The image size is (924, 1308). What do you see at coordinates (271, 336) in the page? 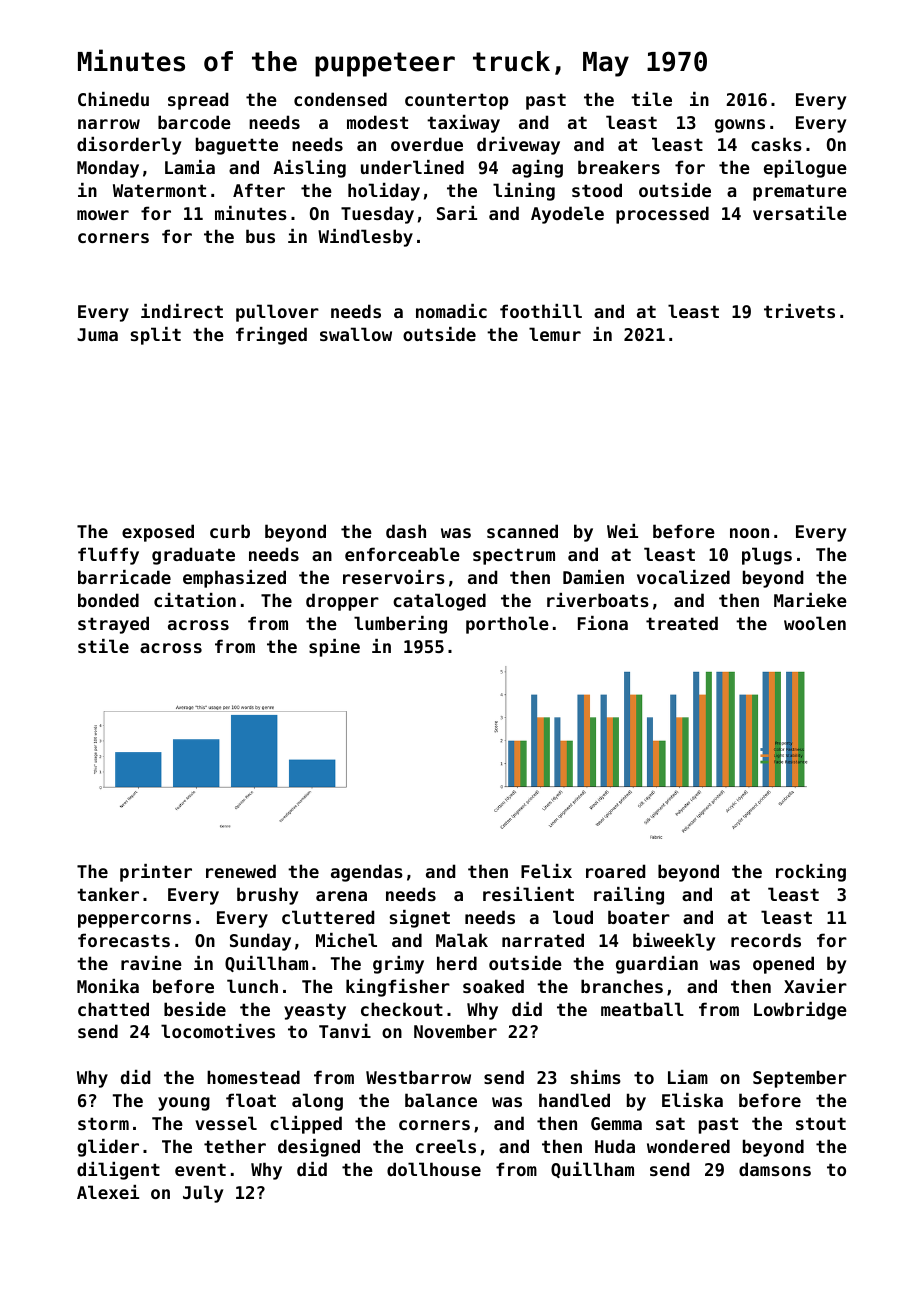
I see `fringed` at bounding box center [271, 336].
